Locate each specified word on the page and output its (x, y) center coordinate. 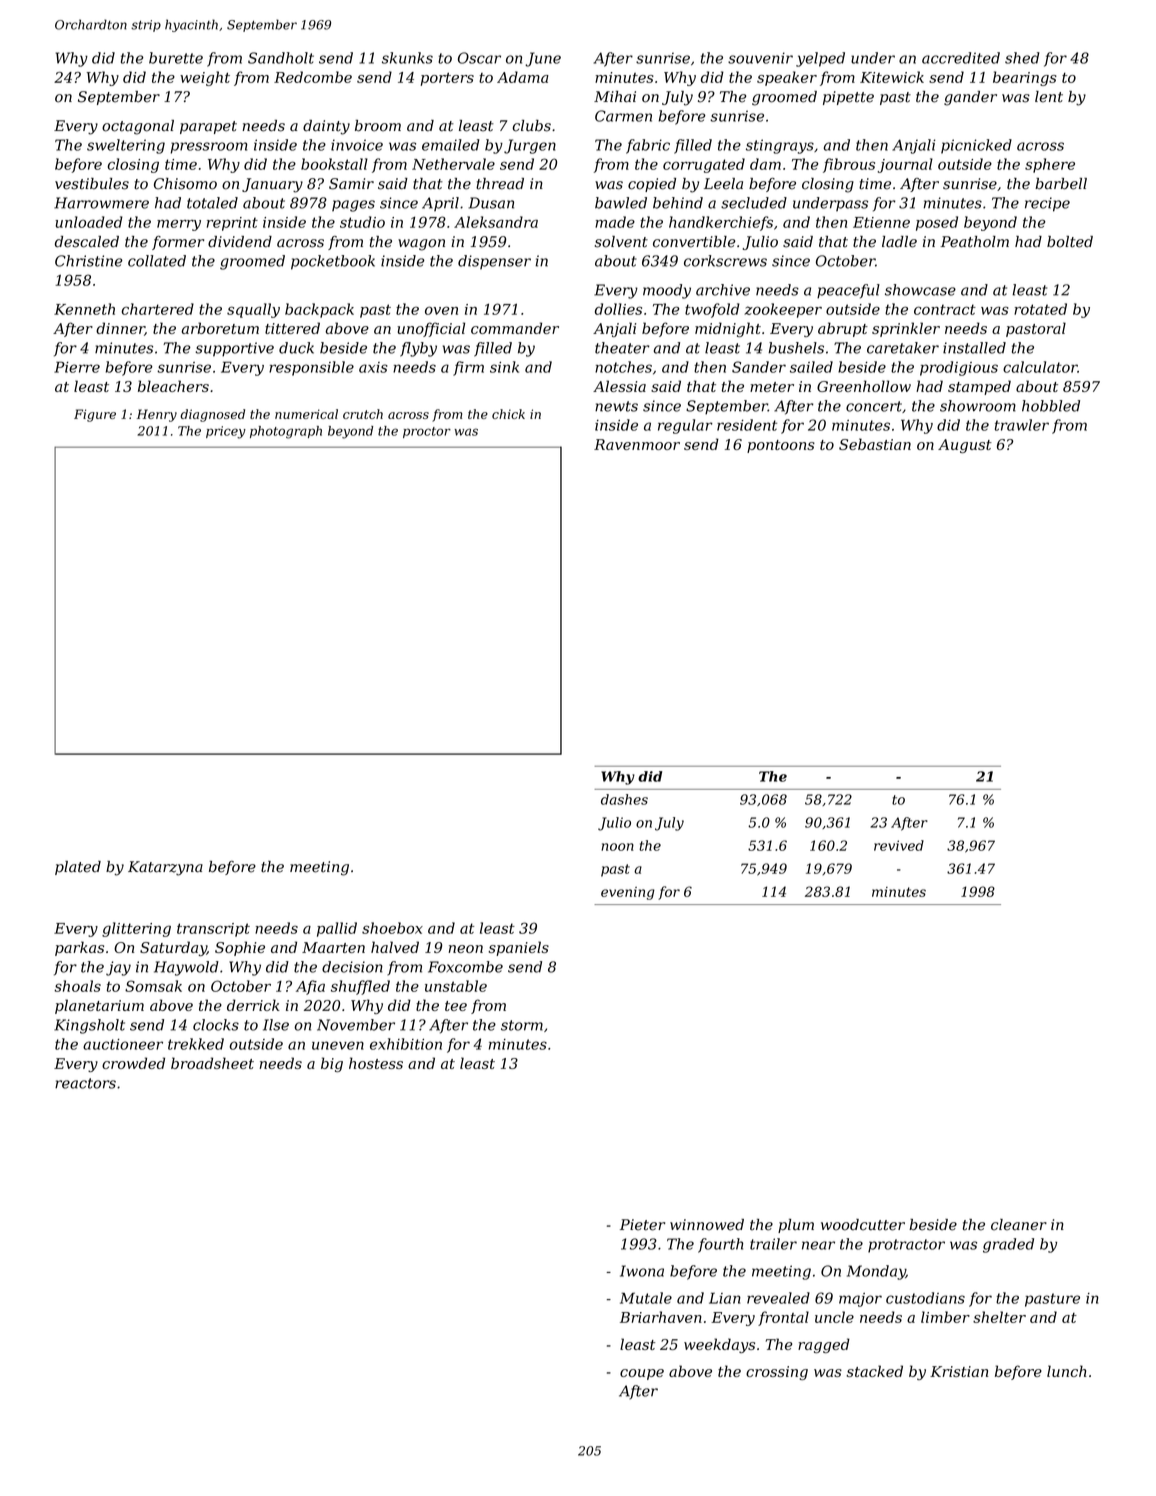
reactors (85, 1083)
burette (176, 58)
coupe (642, 1374)
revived (899, 845)
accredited (961, 58)
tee (456, 1006)
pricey (226, 432)
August (965, 446)
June (543, 59)
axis (373, 367)
